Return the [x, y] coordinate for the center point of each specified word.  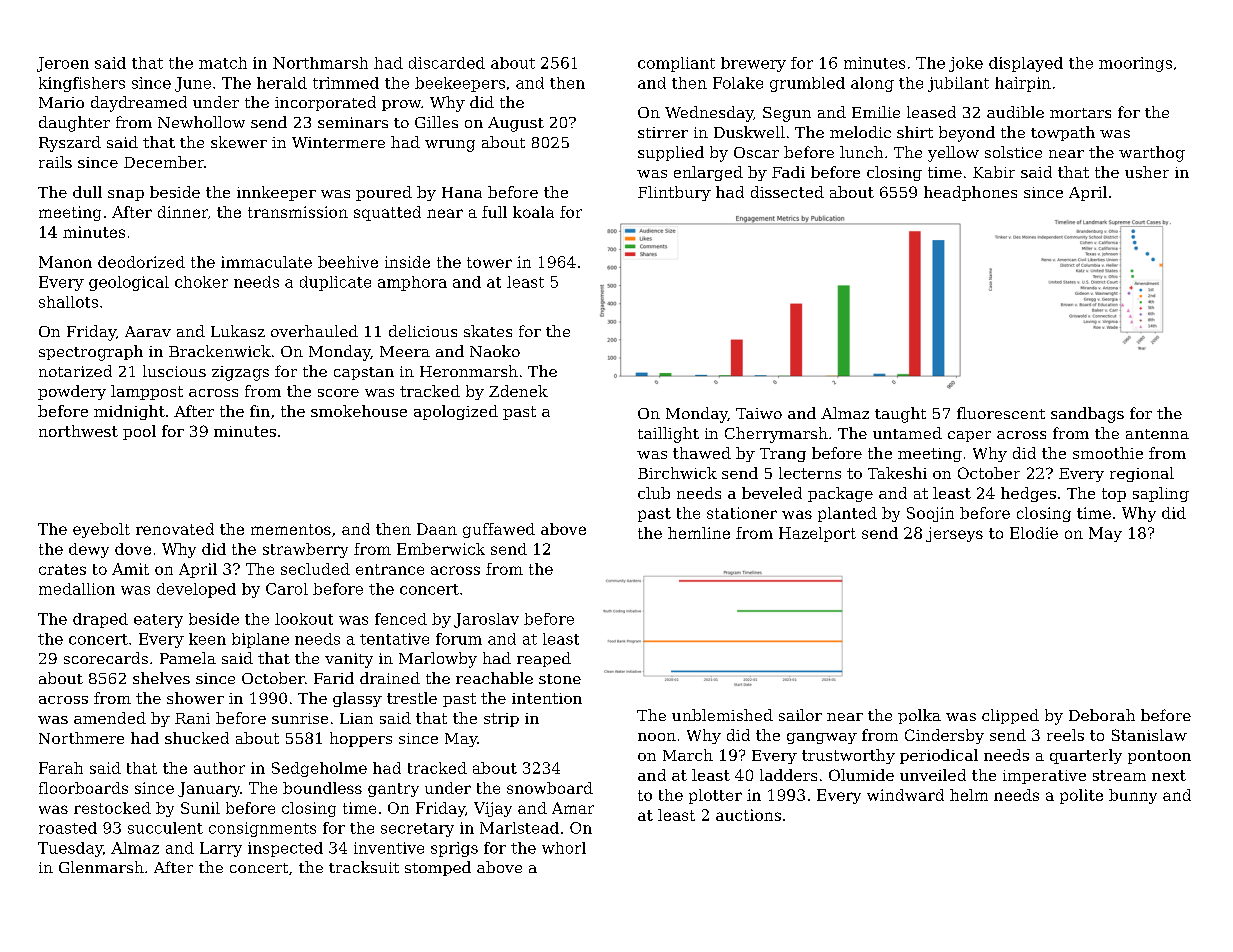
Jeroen [63, 64]
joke [966, 64]
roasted [68, 828]
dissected [787, 192]
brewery [753, 64]
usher [1147, 172]
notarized [75, 371]
